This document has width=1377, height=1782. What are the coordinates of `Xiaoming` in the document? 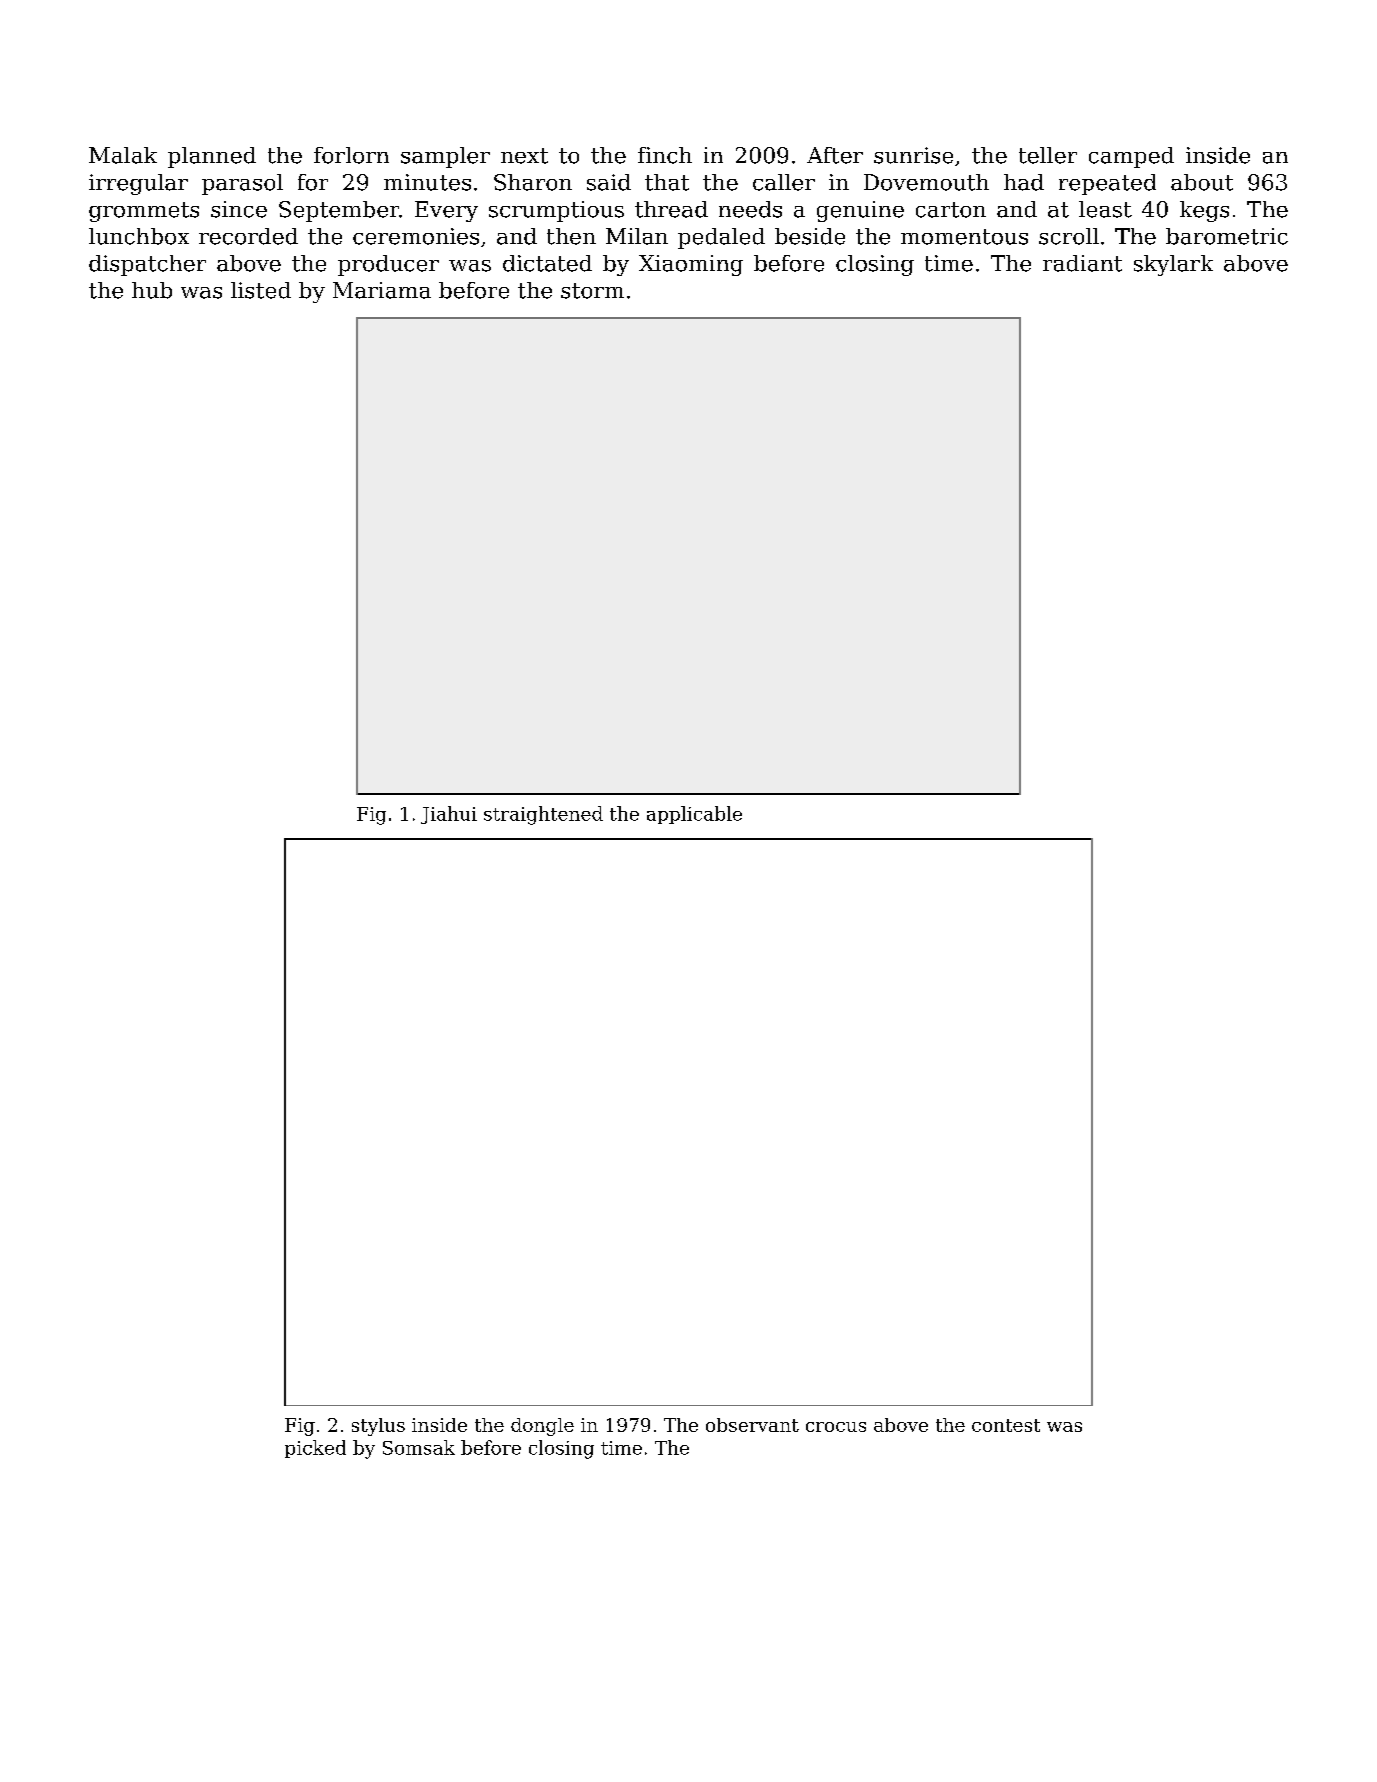 It's located at (691, 265).
